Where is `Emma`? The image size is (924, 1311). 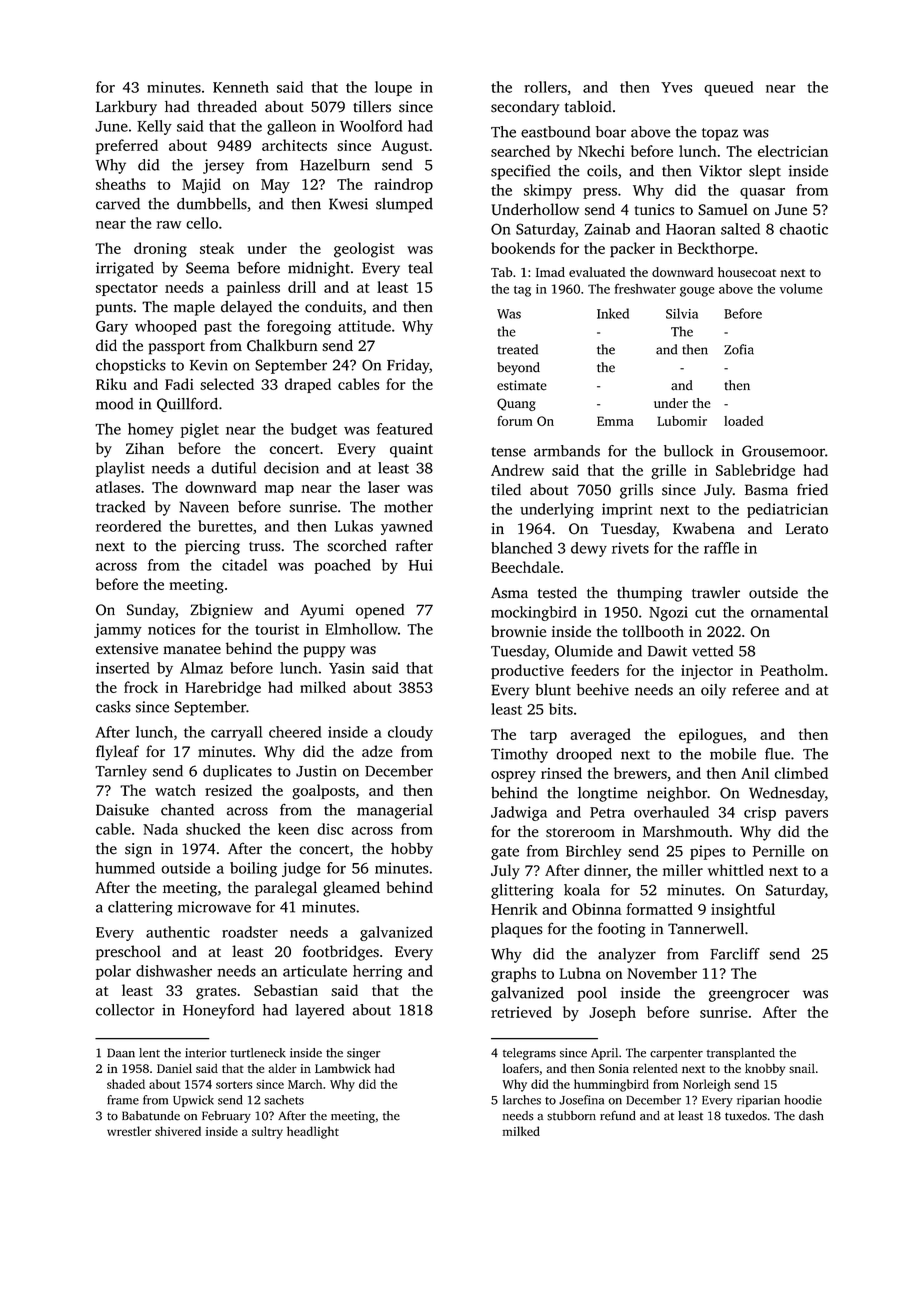 Emma is located at coordinates (615, 421).
